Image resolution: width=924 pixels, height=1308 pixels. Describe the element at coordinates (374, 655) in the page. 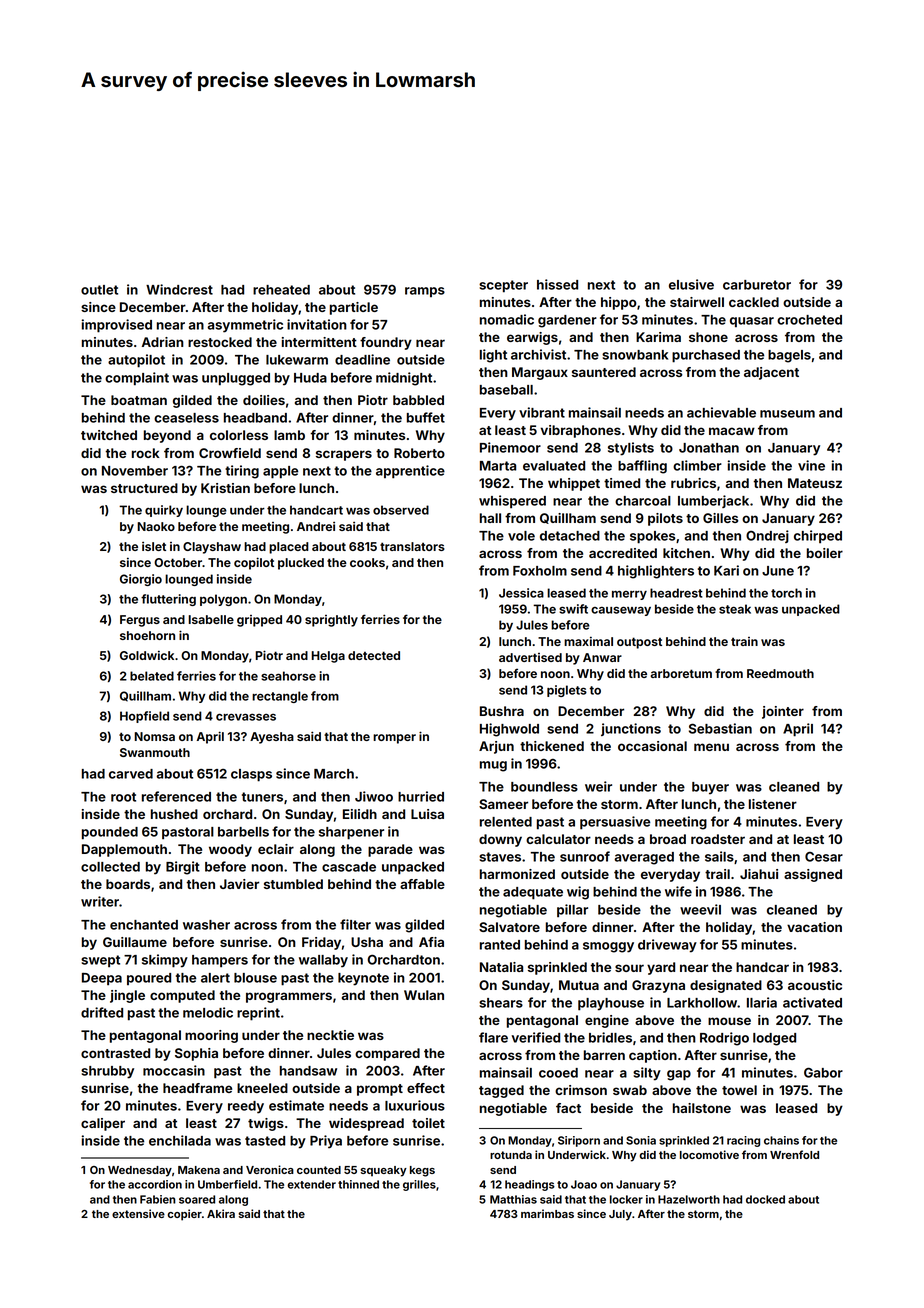

I see `detected` at that location.
